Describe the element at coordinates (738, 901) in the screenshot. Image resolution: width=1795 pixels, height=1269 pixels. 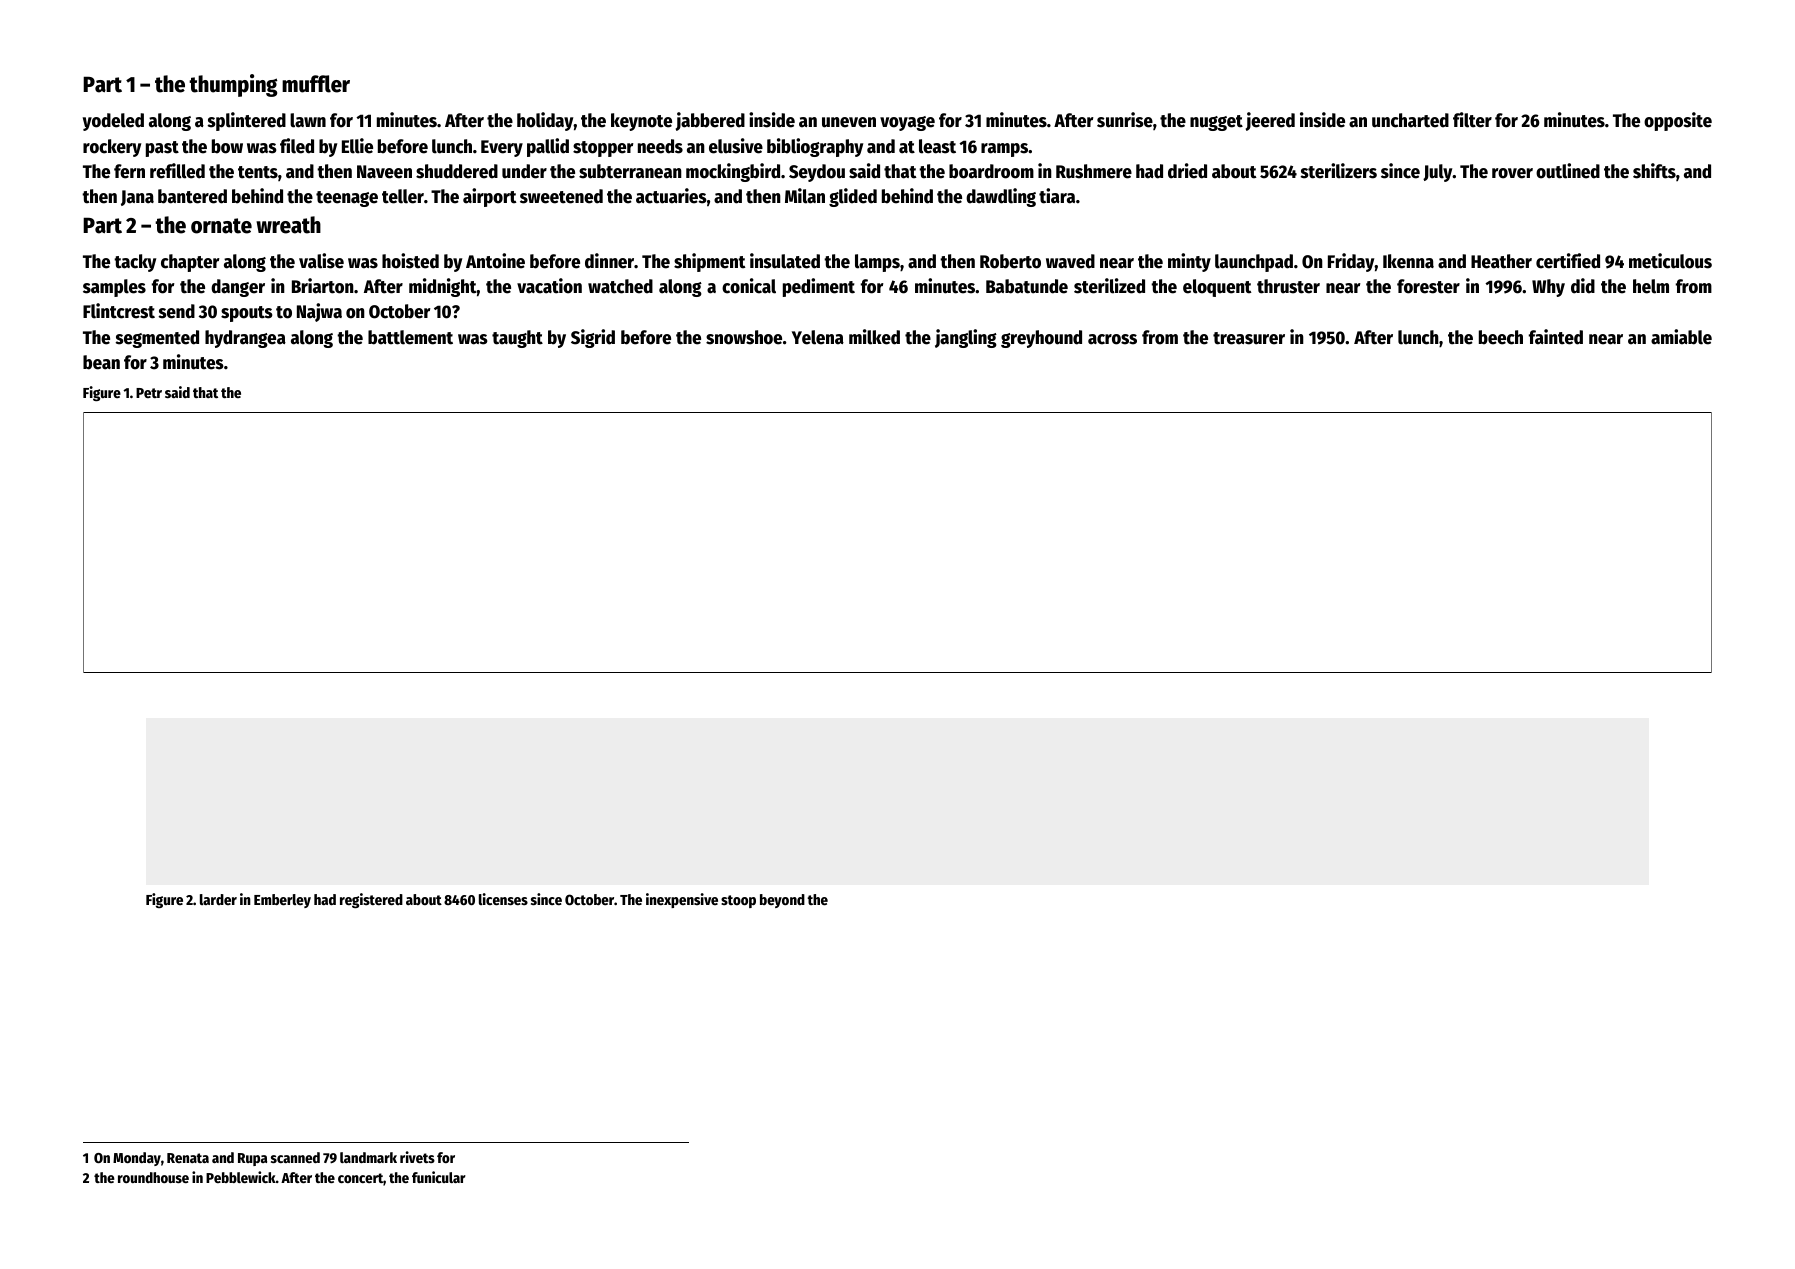
I see `stoop` at that location.
